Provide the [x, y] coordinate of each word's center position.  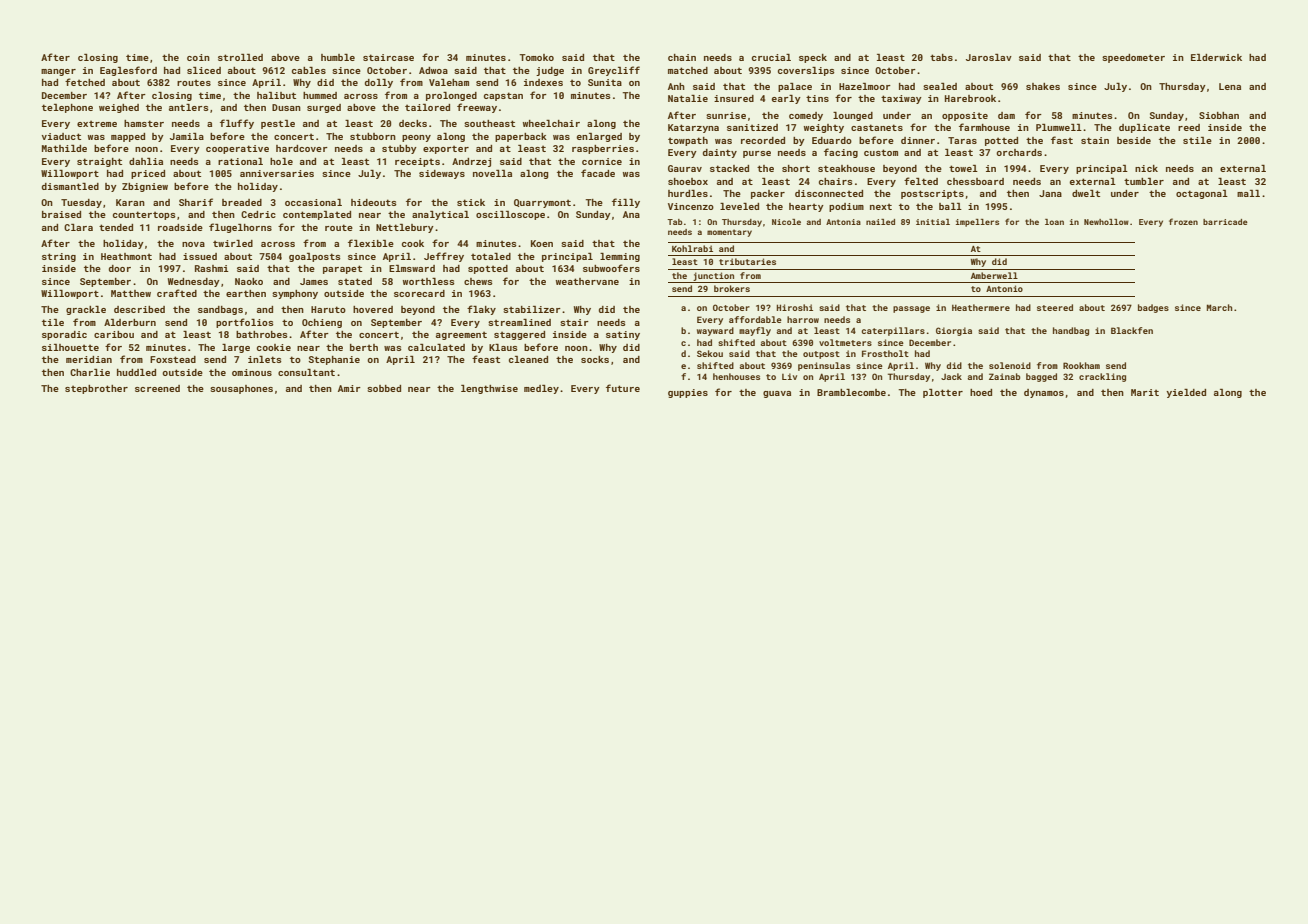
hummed [320, 95]
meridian [89, 359]
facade [598, 173]
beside [1134, 140]
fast [1062, 140]
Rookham [1081, 365]
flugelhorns [240, 228]
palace [795, 87]
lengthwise [489, 389]
